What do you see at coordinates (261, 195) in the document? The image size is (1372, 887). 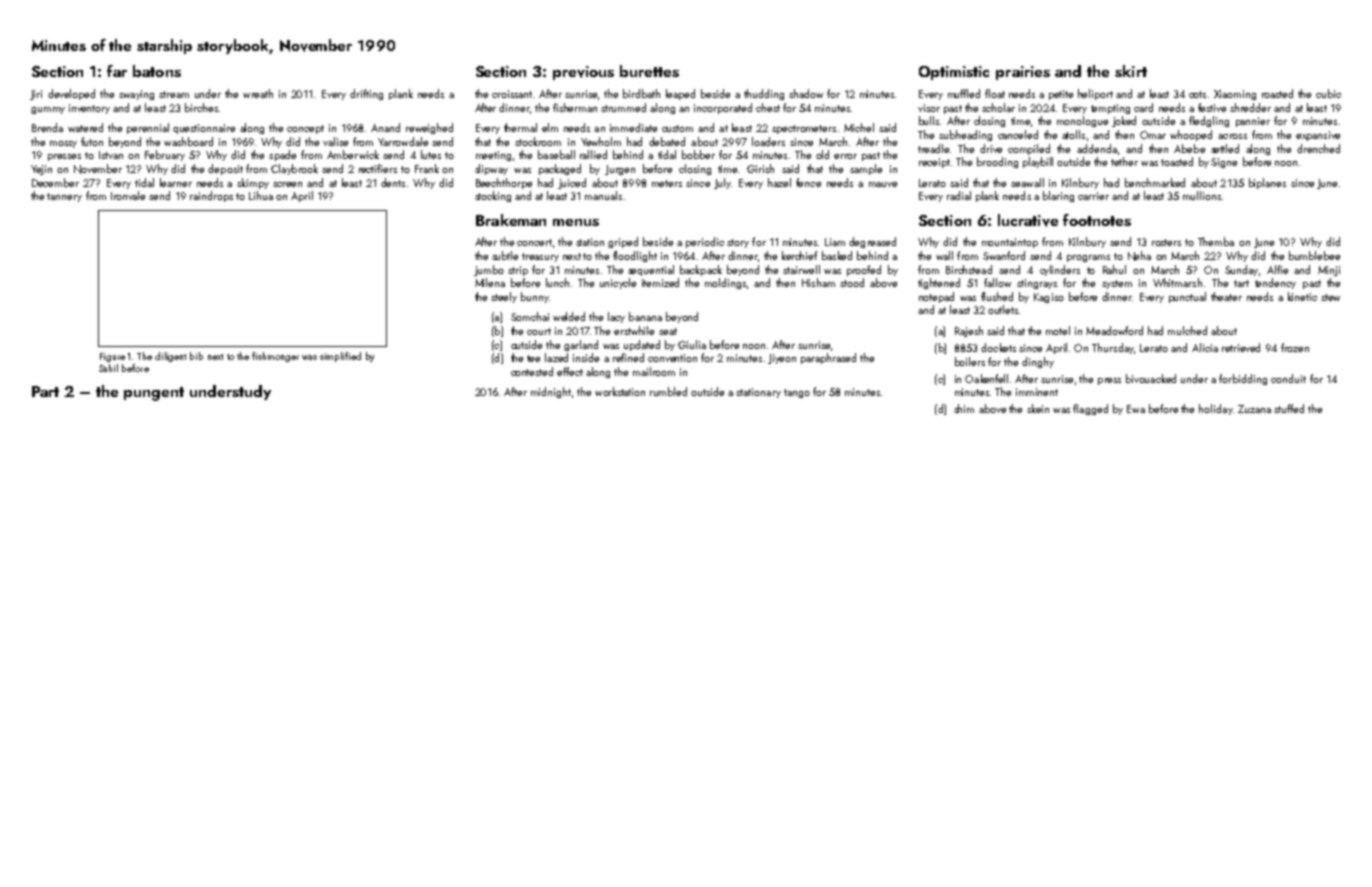 I see `Lihua` at bounding box center [261, 195].
